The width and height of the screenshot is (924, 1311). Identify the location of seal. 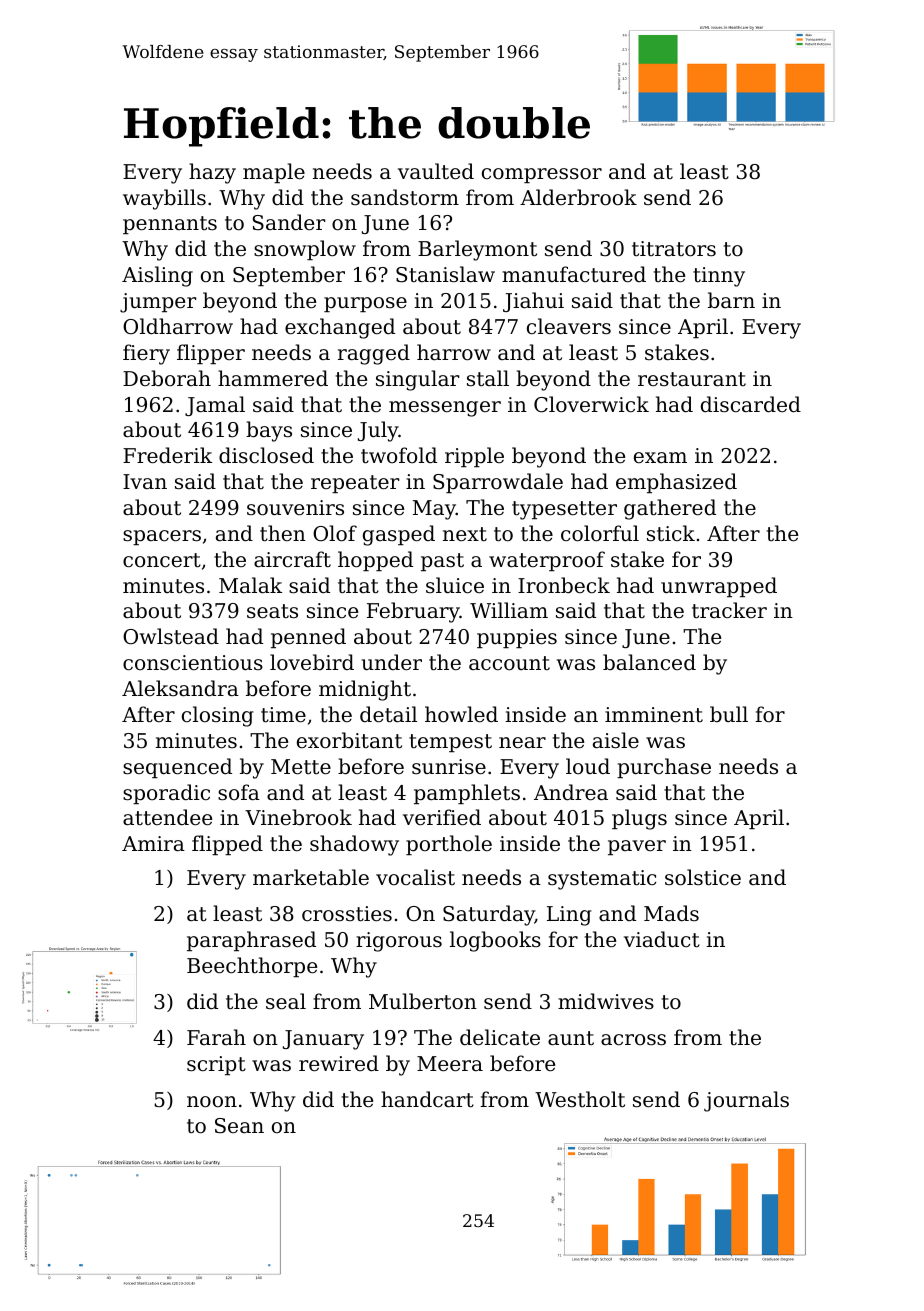
(286, 1001).
